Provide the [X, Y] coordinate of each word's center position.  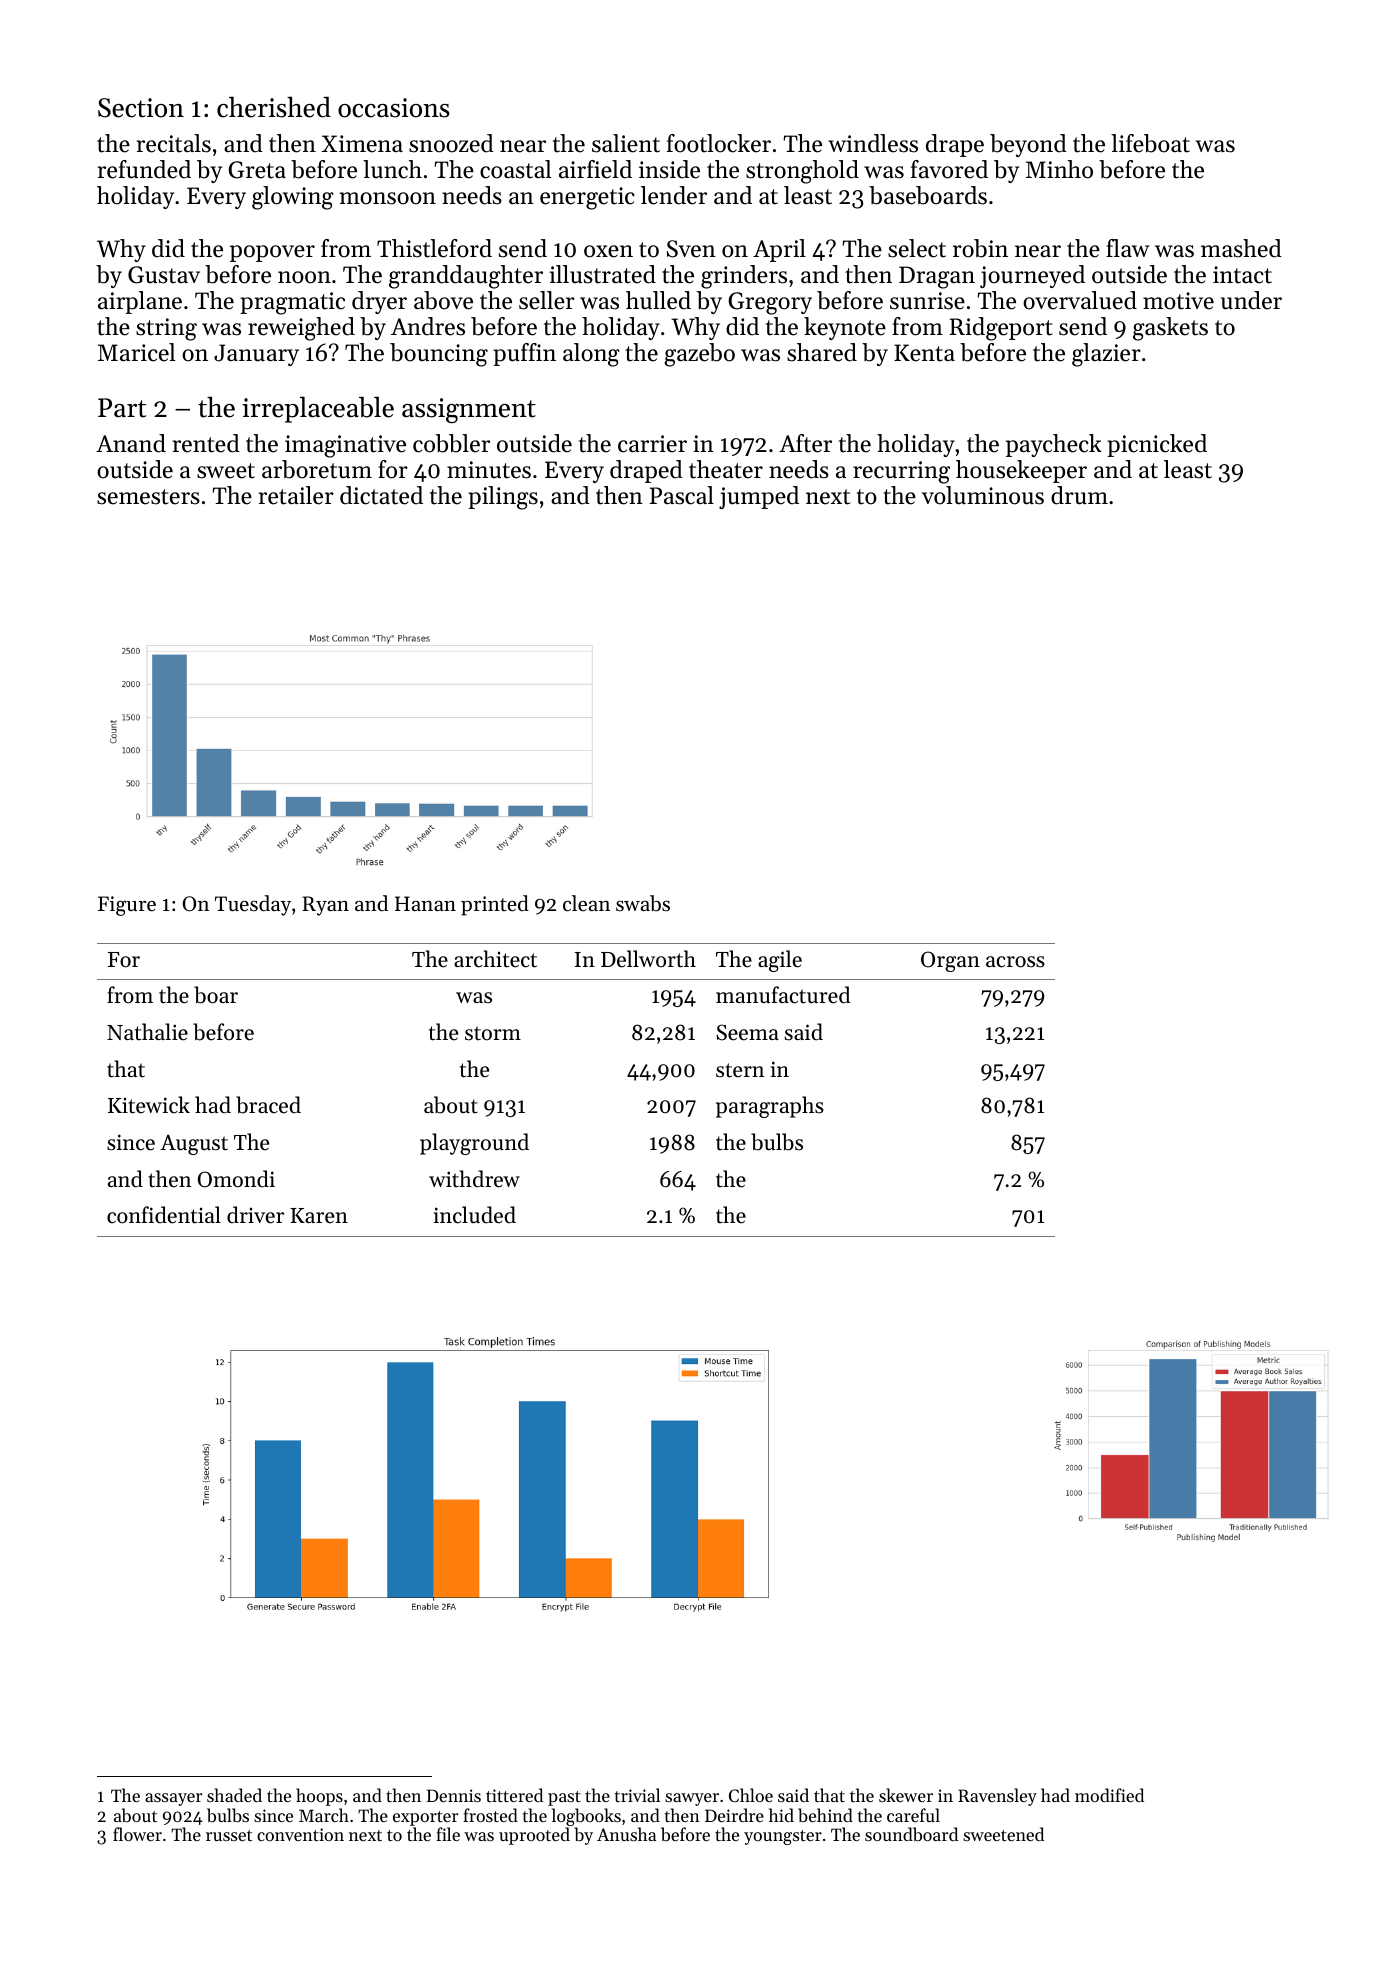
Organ [950, 961]
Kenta [924, 353]
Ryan [325, 906]
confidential [164, 1215]
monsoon [388, 198]
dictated [381, 495]
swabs [643, 903]
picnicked [1157, 445]
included [475, 1215]
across [1015, 962]
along [591, 355]
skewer [906, 1795]
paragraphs [770, 1107]
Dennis [454, 1795]
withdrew [474, 1179]
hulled [658, 300]
